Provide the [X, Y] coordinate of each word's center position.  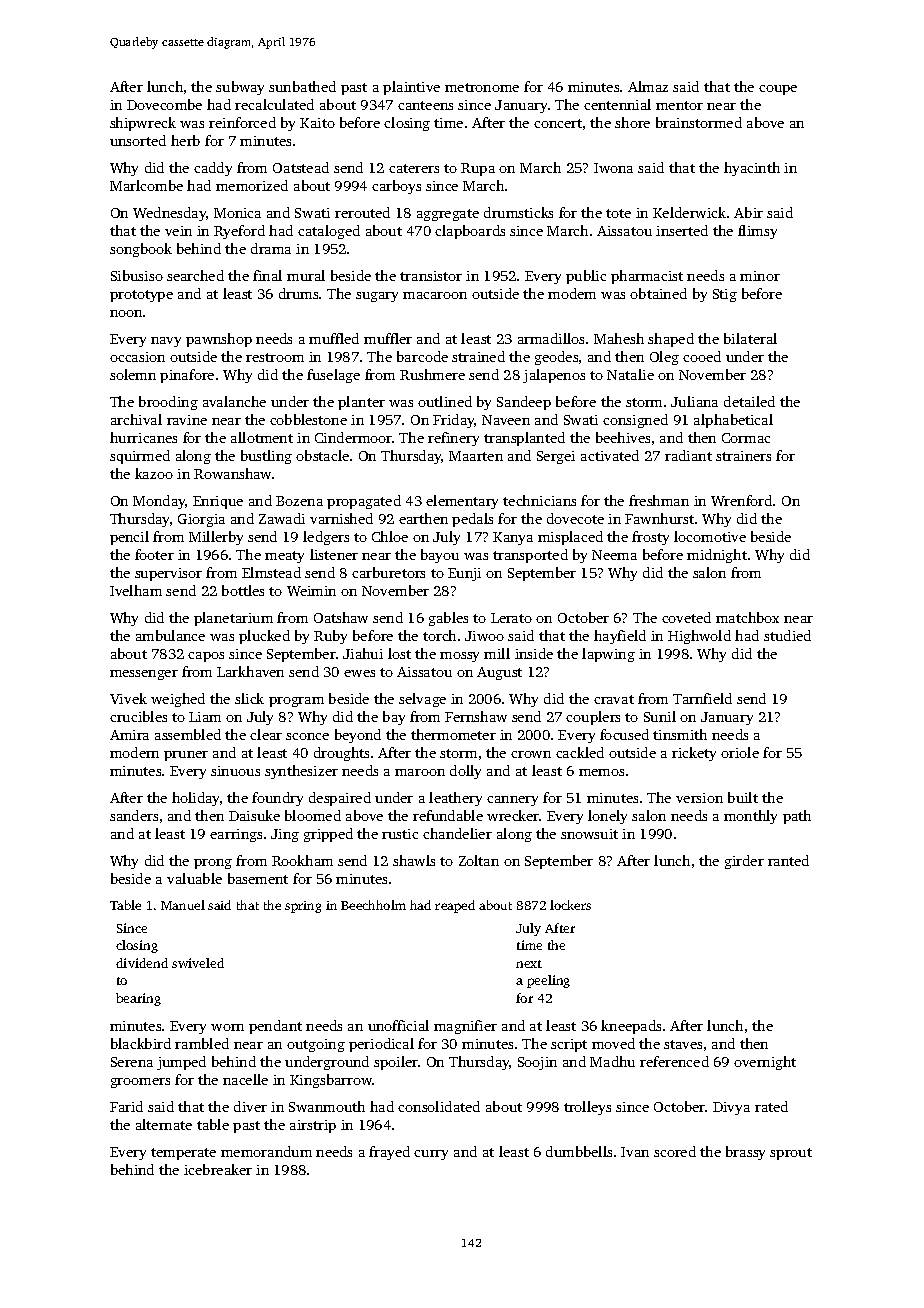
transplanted [524, 439]
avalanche [234, 401]
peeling [548, 981]
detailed [749, 401]
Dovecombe [164, 104]
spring [303, 907]
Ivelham [136, 590]
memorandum [266, 1151]
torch [439, 635]
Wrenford [741, 500]
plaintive [411, 88]
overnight [765, 1063]
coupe [778, 90]
